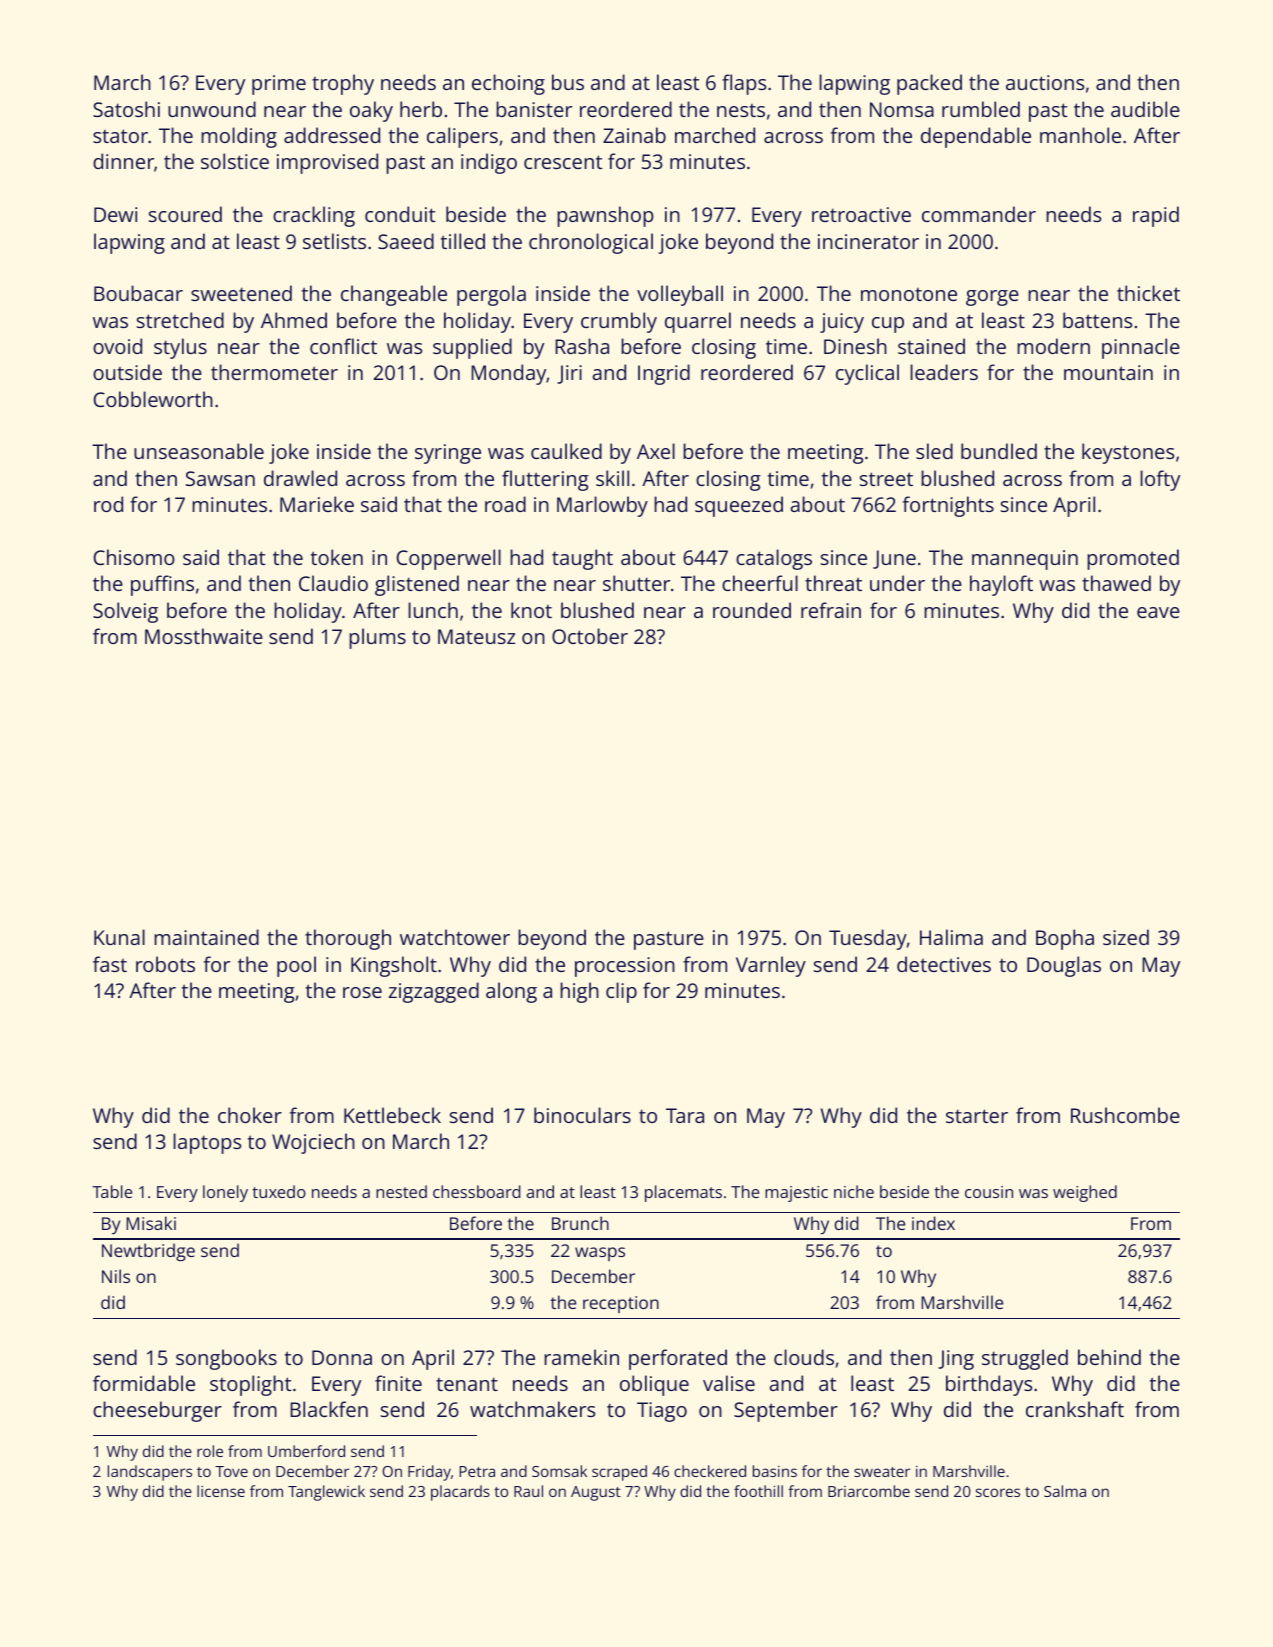 The height and width of the image is (1647, 1273). Describe the element at coordinates (1160, 480) in the image. I see `lofty` at that location.
